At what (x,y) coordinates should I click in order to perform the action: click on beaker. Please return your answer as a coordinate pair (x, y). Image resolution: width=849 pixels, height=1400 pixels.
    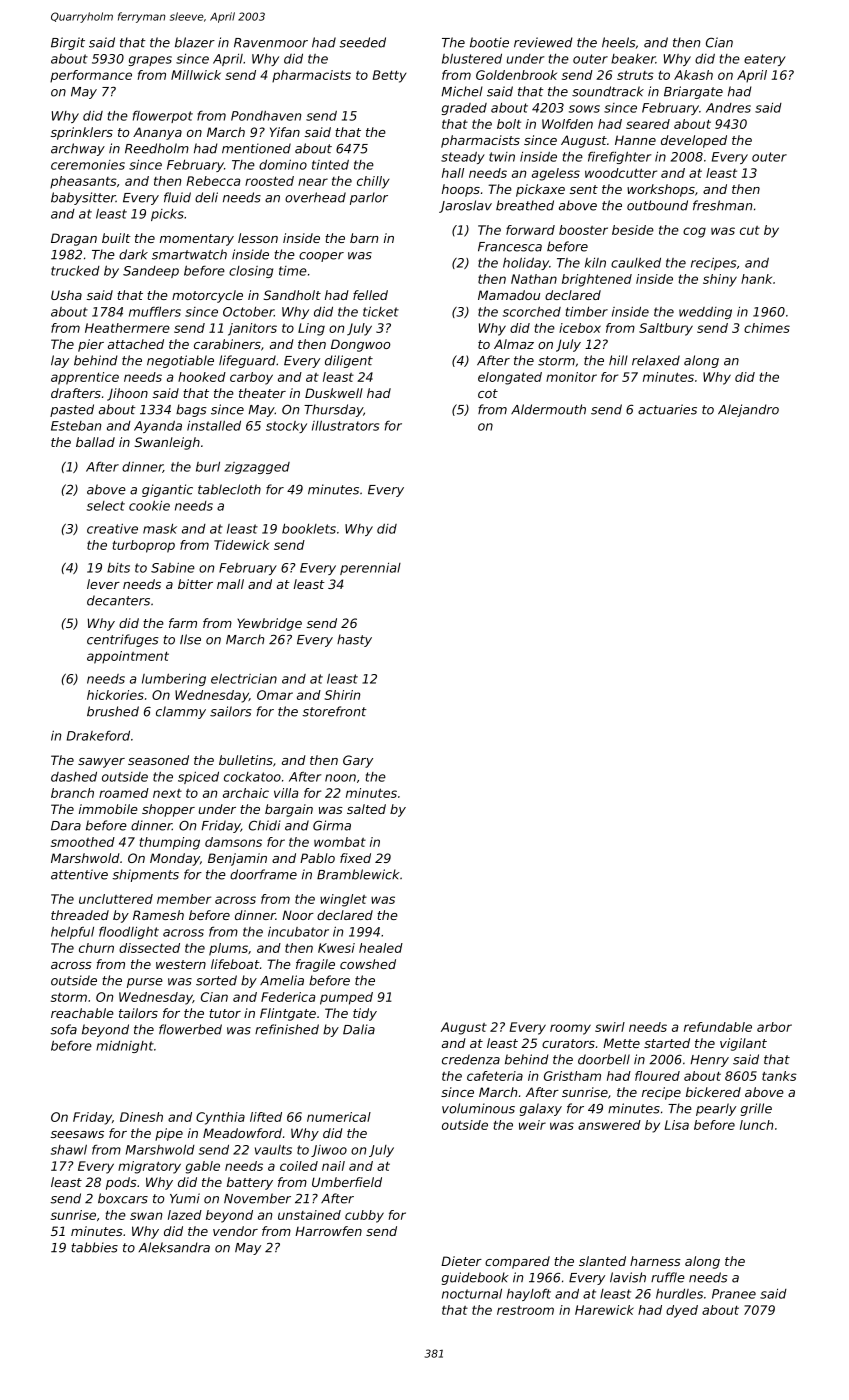
    Looking at the image, I should click on (633, 59).
